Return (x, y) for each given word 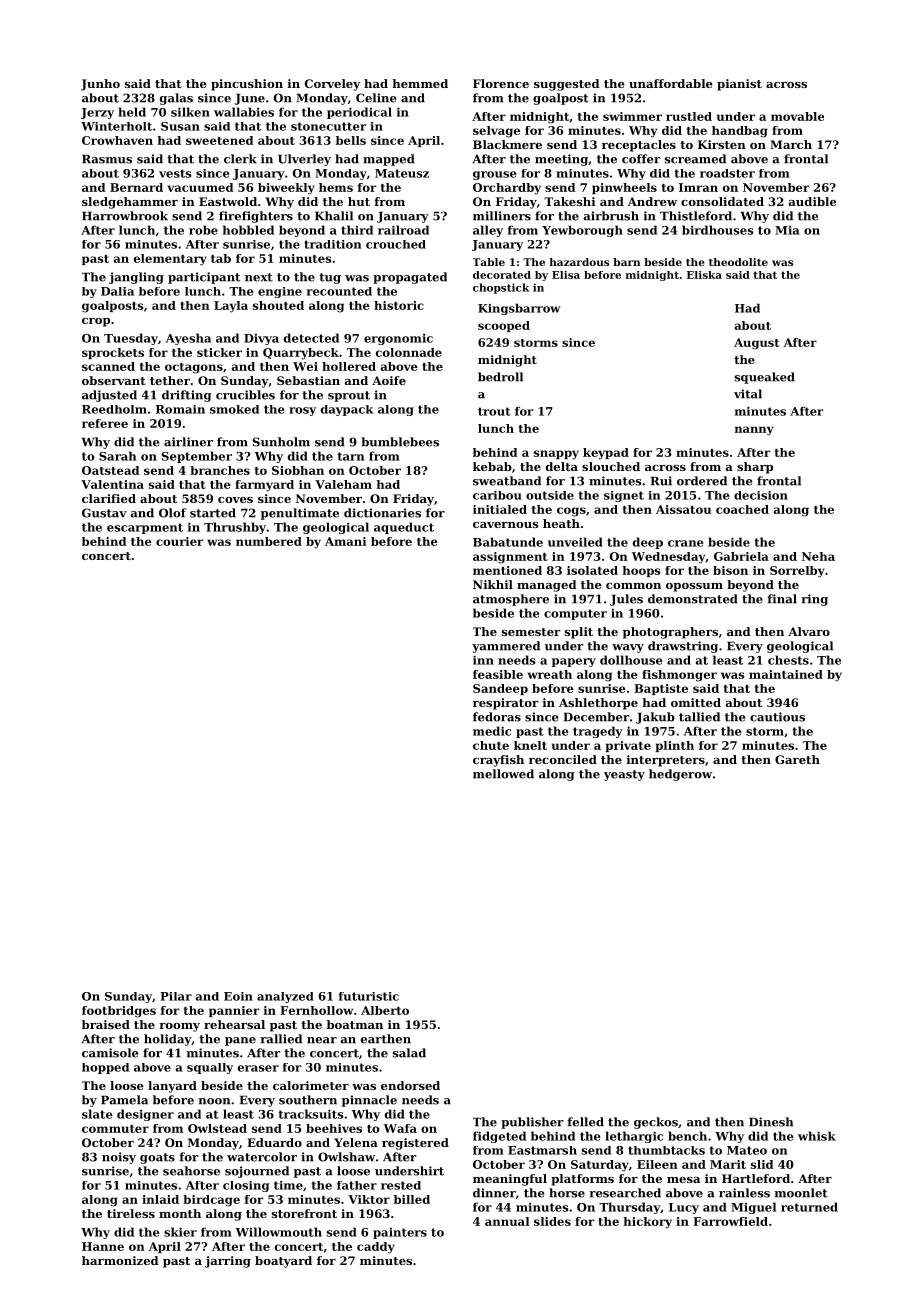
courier (180, 541)
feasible (498, 674)
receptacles (639, 146)
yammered (506, 647)
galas (176, 99)
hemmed (420, 83)
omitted (696, 702)
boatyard (283, 1262)
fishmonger (679, 676)
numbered (269, 541)
